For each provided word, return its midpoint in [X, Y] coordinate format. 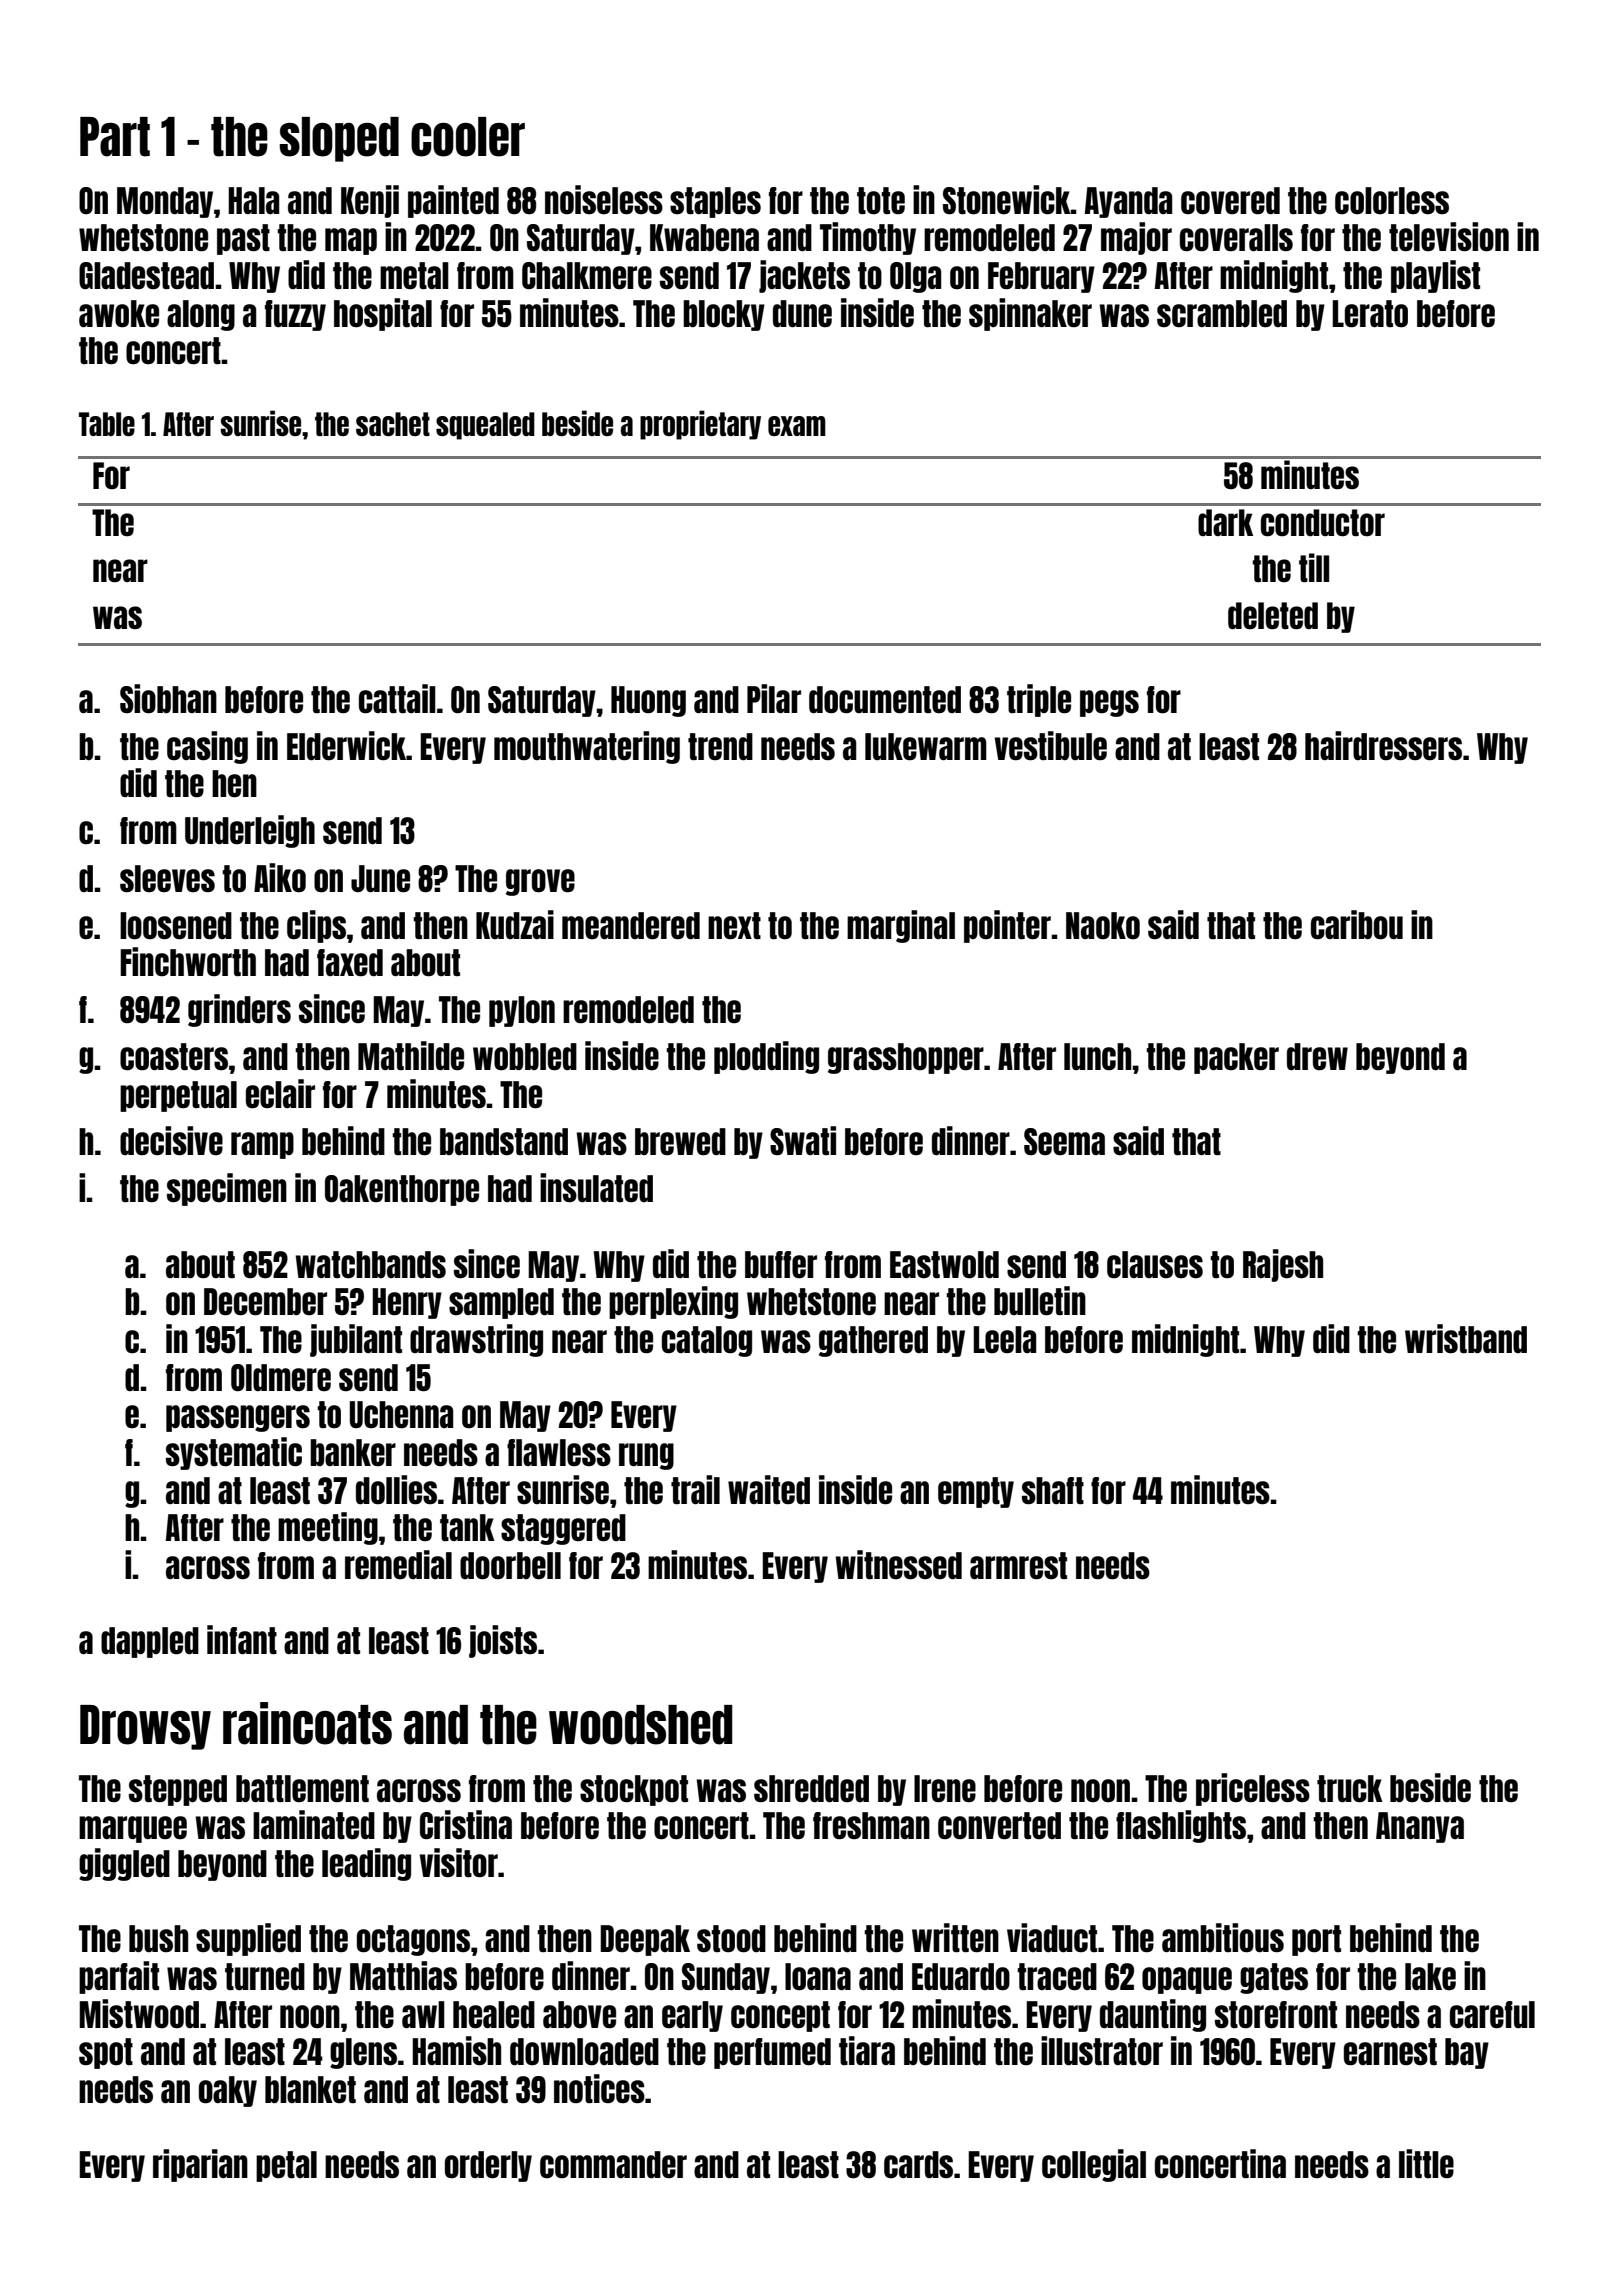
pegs [1109, 703]
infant [242, 1639]
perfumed [772, 2053]
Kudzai [515, 924]
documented [885, 700]
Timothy [868, 238]
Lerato [1370, 314]
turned [265, 1976]
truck [1350, 1789]
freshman [871, 1825]
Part [115, 137]
